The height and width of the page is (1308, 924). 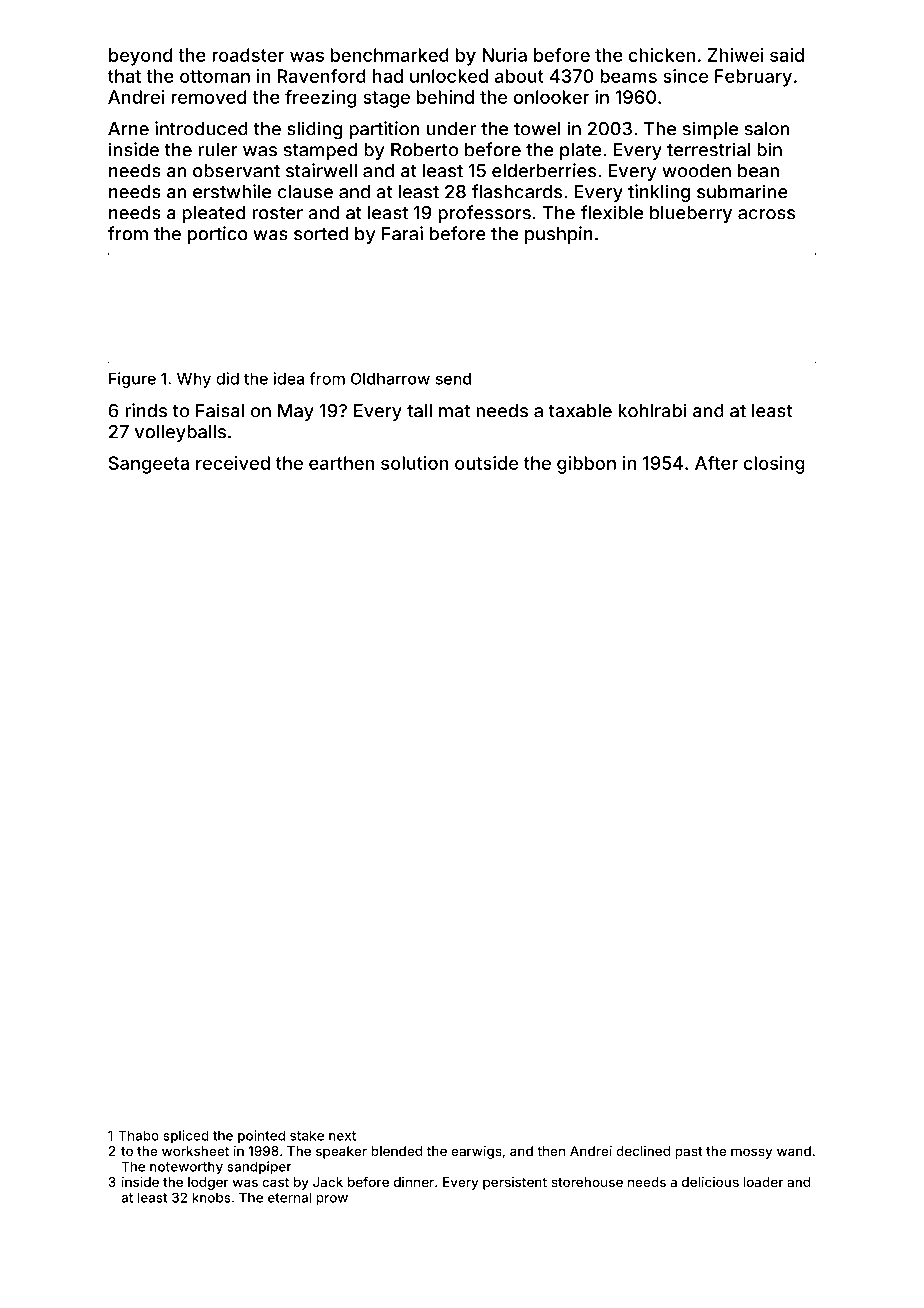 I want to click on chicken, so click(x=662, y=55).
